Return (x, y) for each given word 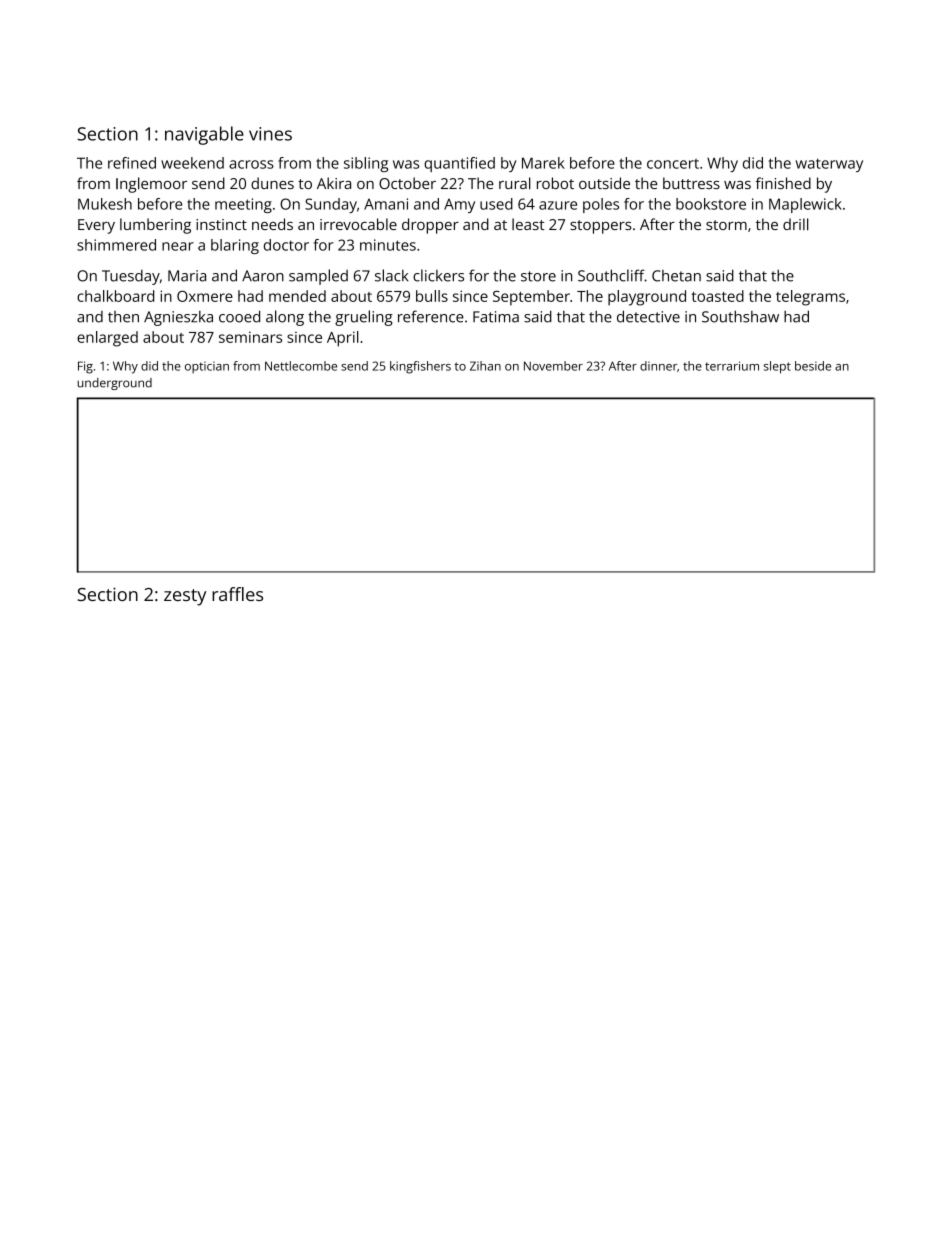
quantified (459, 164)
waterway (829, 165)
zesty (185, 597)
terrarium (732, 366)
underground (114, 384)
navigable (204, 135)
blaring (235, 246)
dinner (658, 366)
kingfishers (420, 367)
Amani (386, 204)
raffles (237, 594)
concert (673, 164)
